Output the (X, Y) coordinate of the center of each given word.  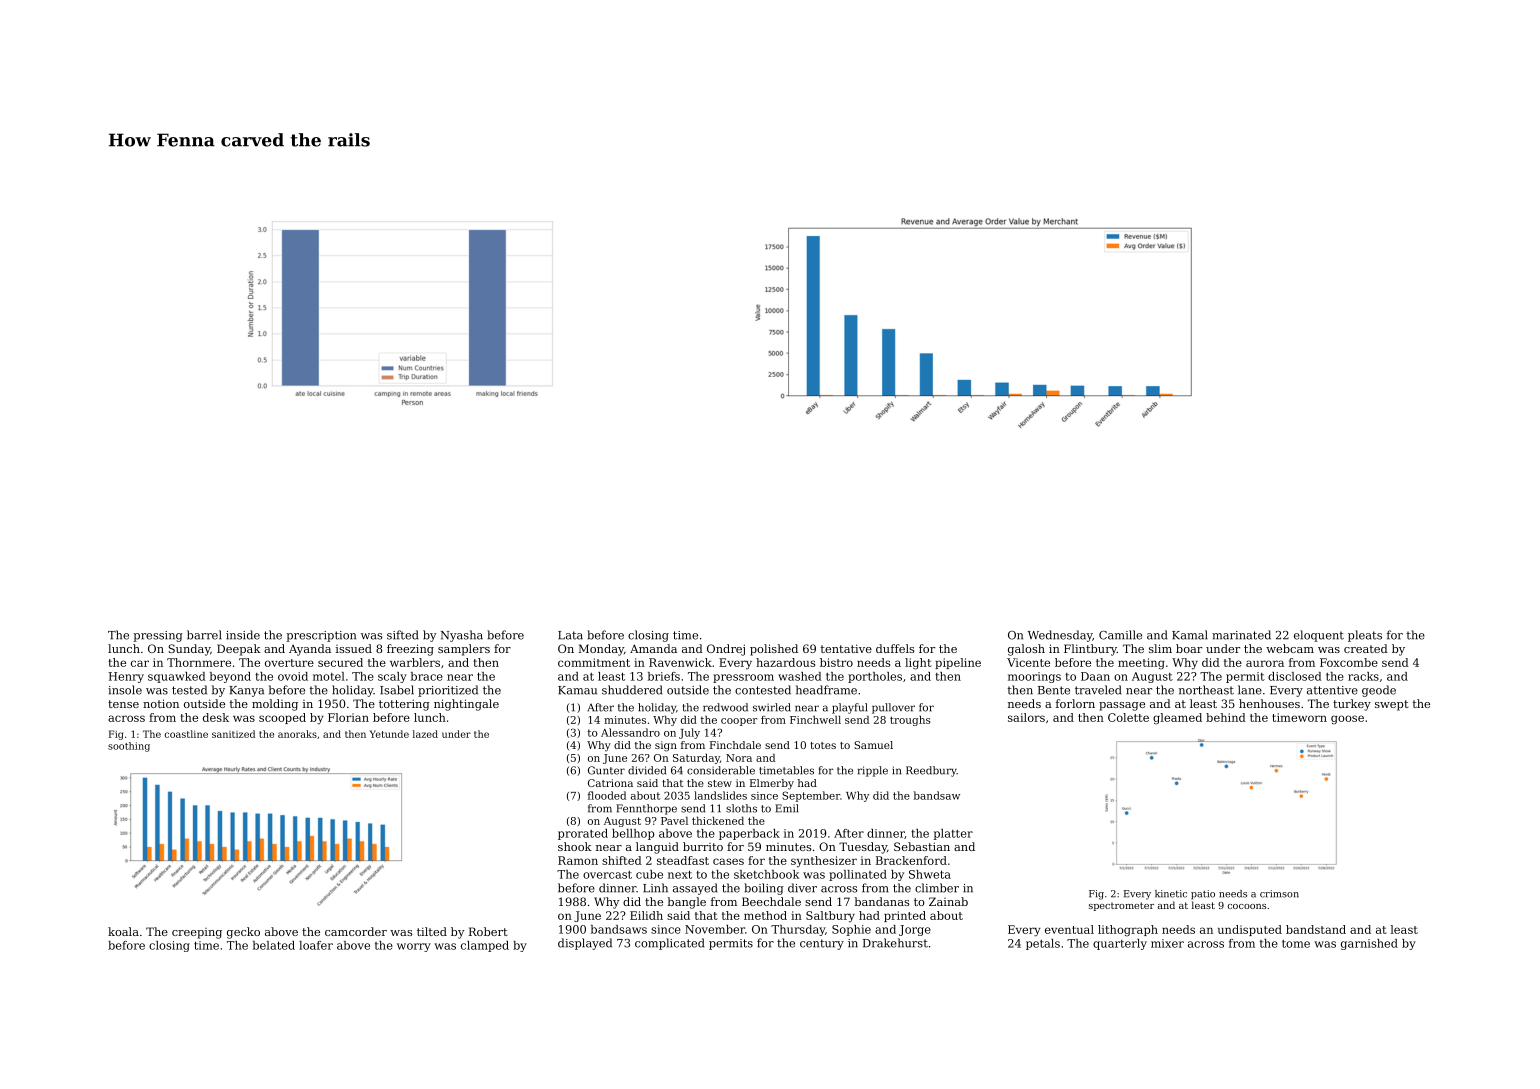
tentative (846, 648)
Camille (1120, 635)
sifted (402, 635)
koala (123, 931)
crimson (1279, 894)
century (822, 944)
